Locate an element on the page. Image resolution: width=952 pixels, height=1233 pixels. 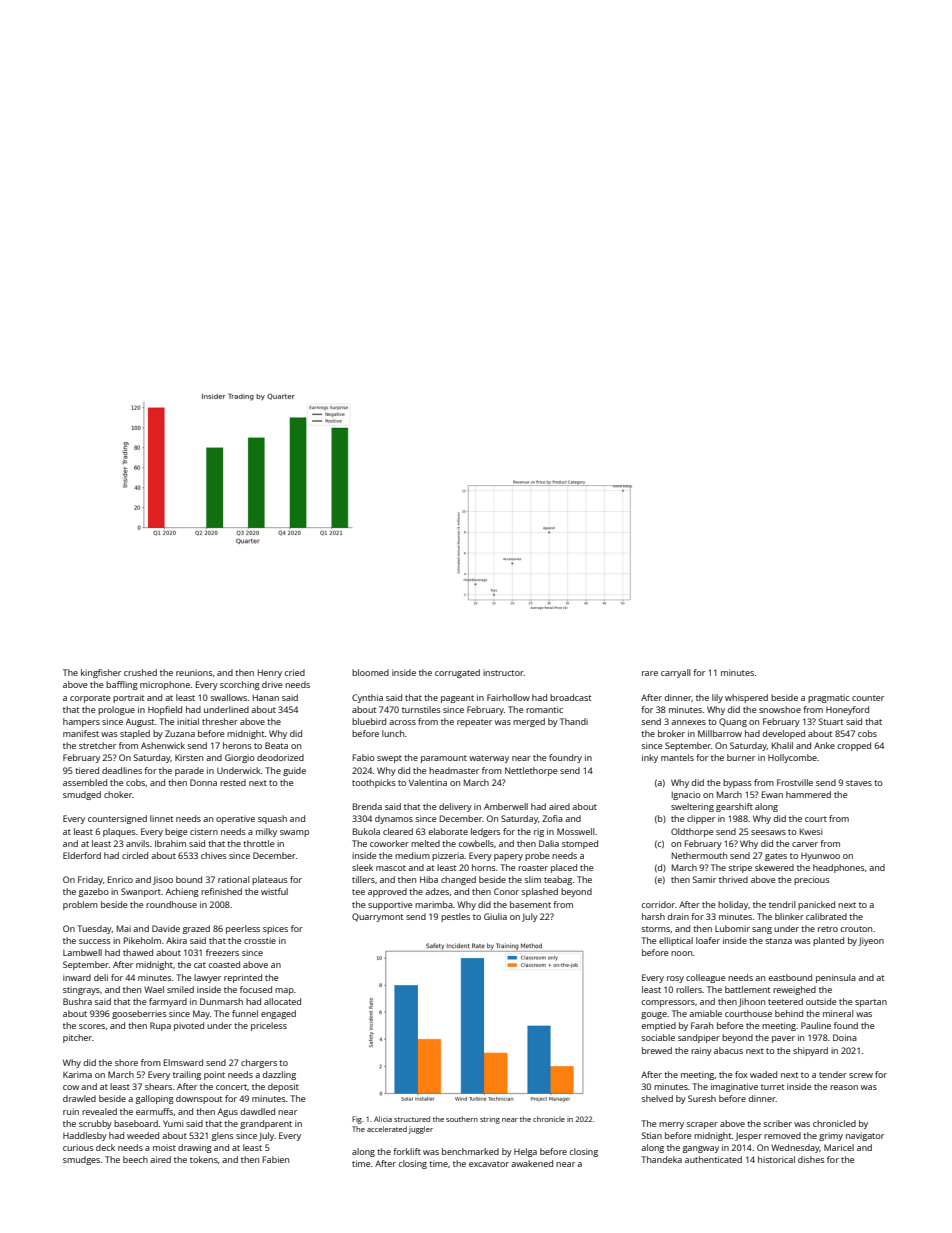
carryall is located at coordinates (676, 673).
